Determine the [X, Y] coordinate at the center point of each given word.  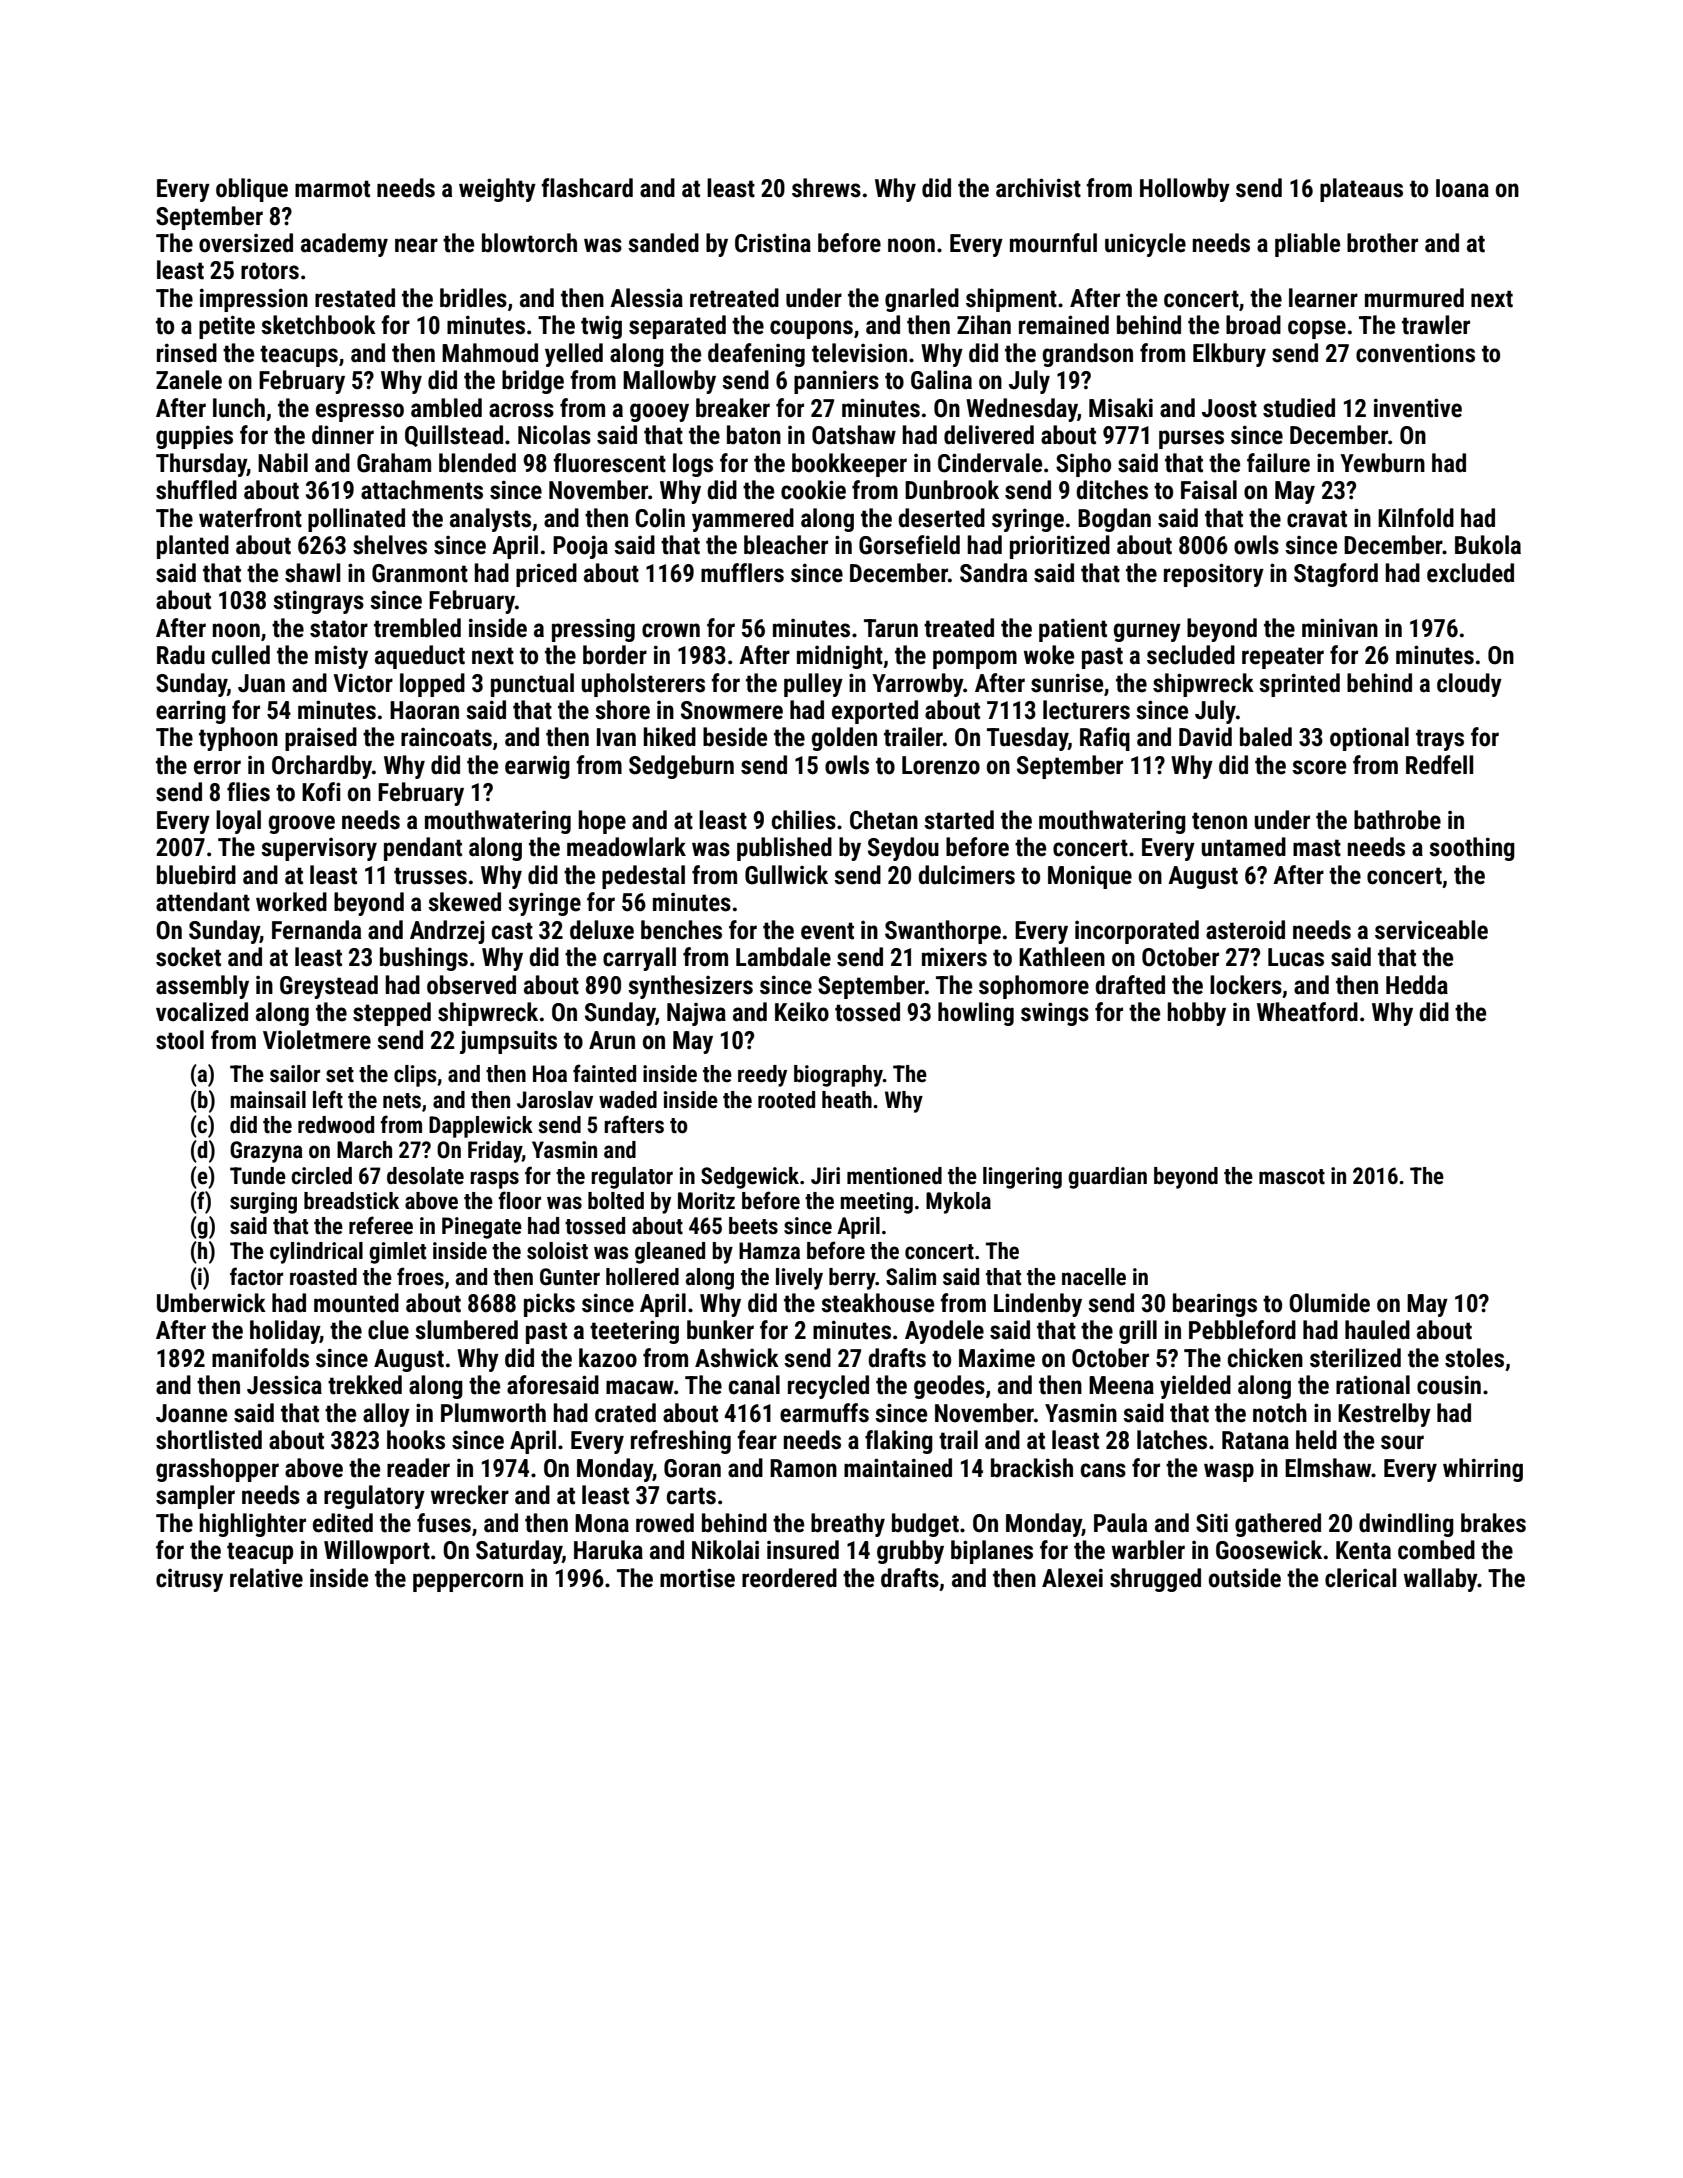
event [827, 931]
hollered [642, 1277]
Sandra [993, 573]
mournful [1053, 243]
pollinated [356, 520]
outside [1245, 1578]
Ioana [1462, 188]
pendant [423, 849]
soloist [557, 1251]
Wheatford [1307, 1012]
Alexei [1072, 1578]
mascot [1292, 1177]
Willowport [377, 1552]
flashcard [587, 188]
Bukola [1488, 545]
